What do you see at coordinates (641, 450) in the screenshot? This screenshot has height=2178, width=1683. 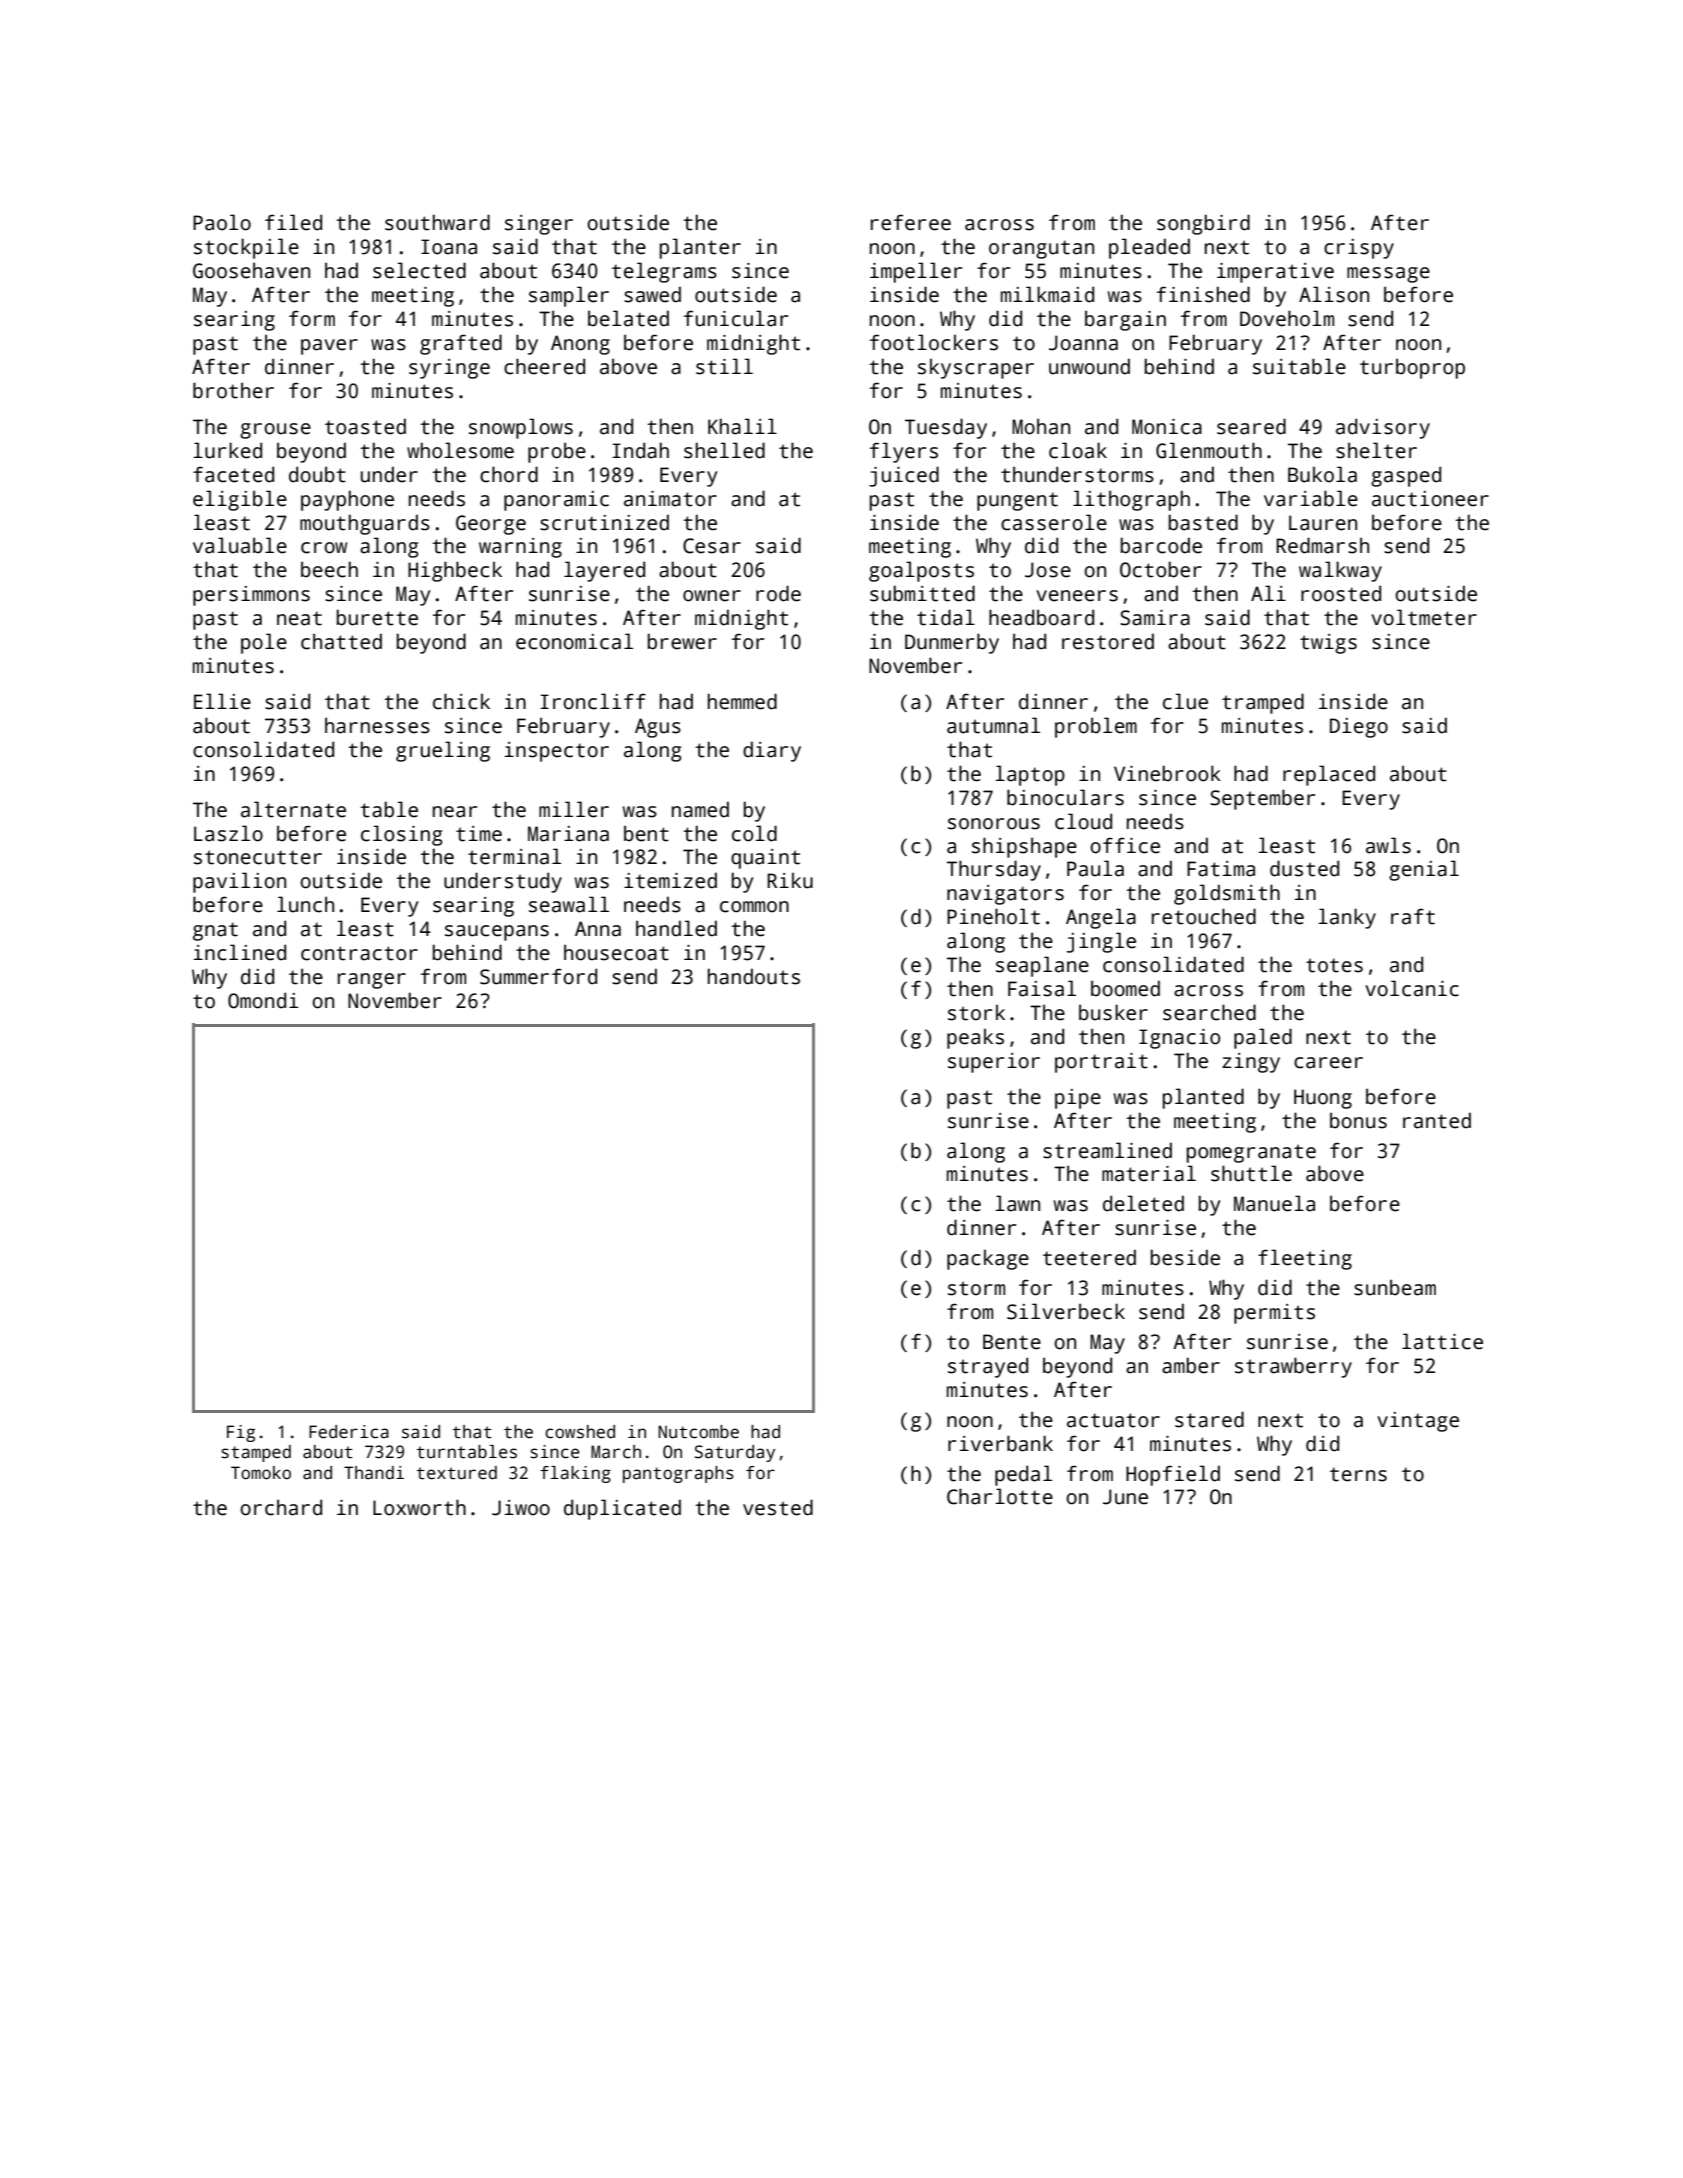 I see `Indah` at bounding box center [641, 450].
